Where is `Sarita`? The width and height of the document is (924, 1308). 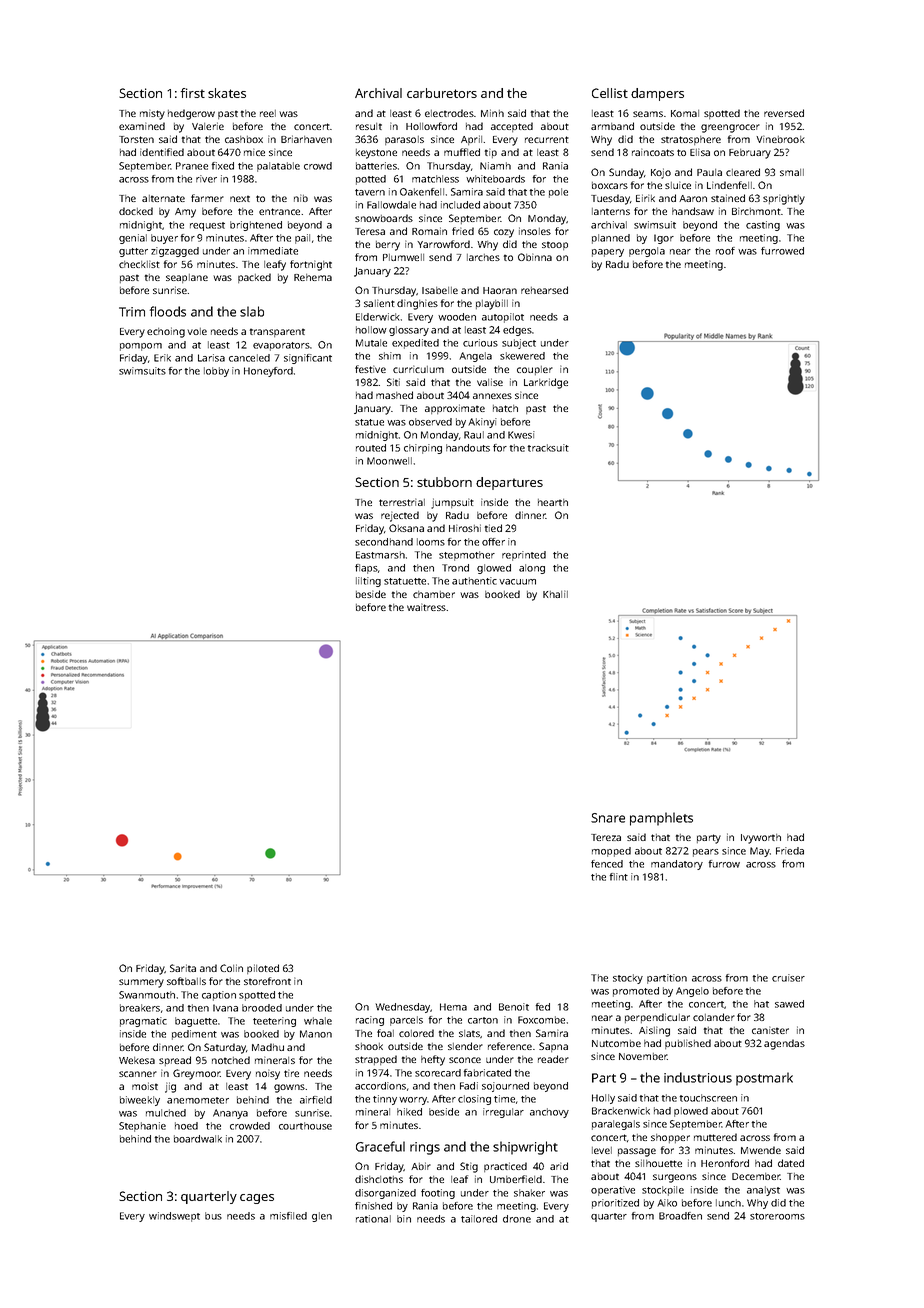 Sarita is located at coordinates (183, 968).
